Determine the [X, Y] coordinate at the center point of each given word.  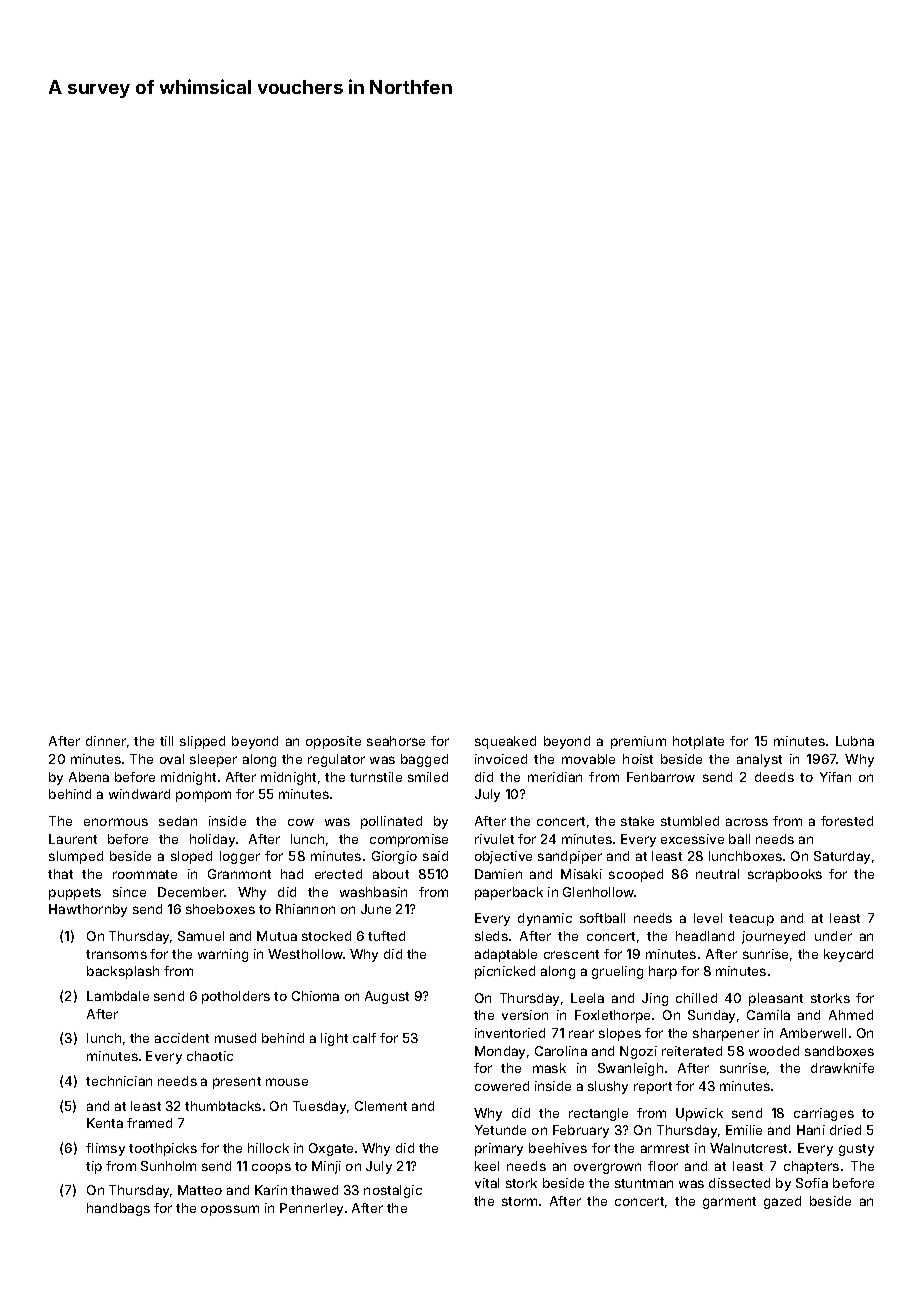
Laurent [73, 839]
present [237, 1083]
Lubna [855, 741]
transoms [116, 954]
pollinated [391, 822]
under [833, 936]
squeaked [505, 742]
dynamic [545, 919]
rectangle [598, 1114]
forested [847, 821]
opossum [230, 1210]
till [166, 741]
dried [845, 1130]
